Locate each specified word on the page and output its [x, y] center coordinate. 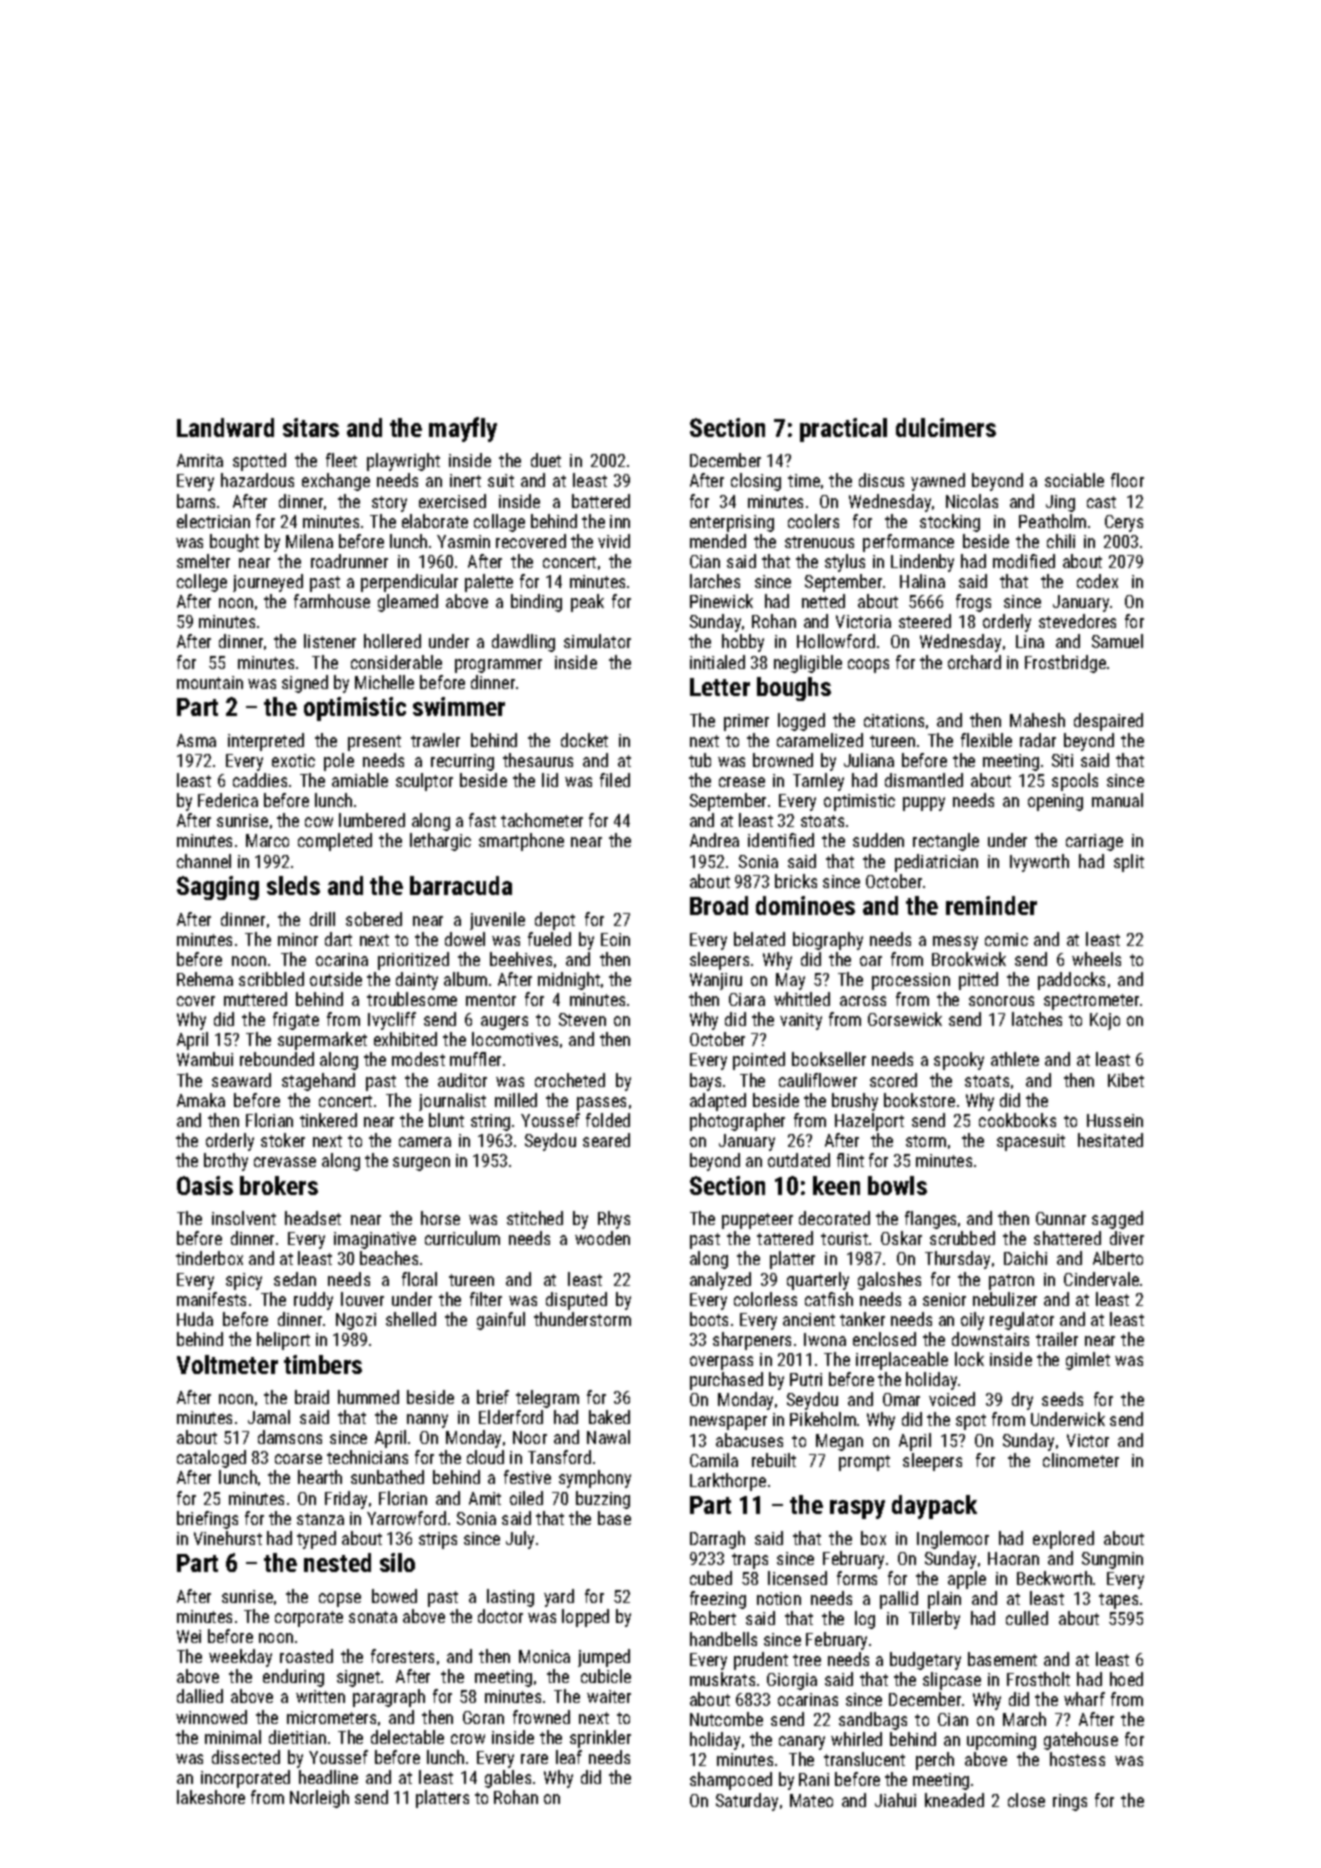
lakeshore [211, 1797]
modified [1024, 561]
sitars [311, 427]
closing [756, 482]
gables [508, 1779]
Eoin [615, 939]
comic [1006, 939]
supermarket [322, 1041]
